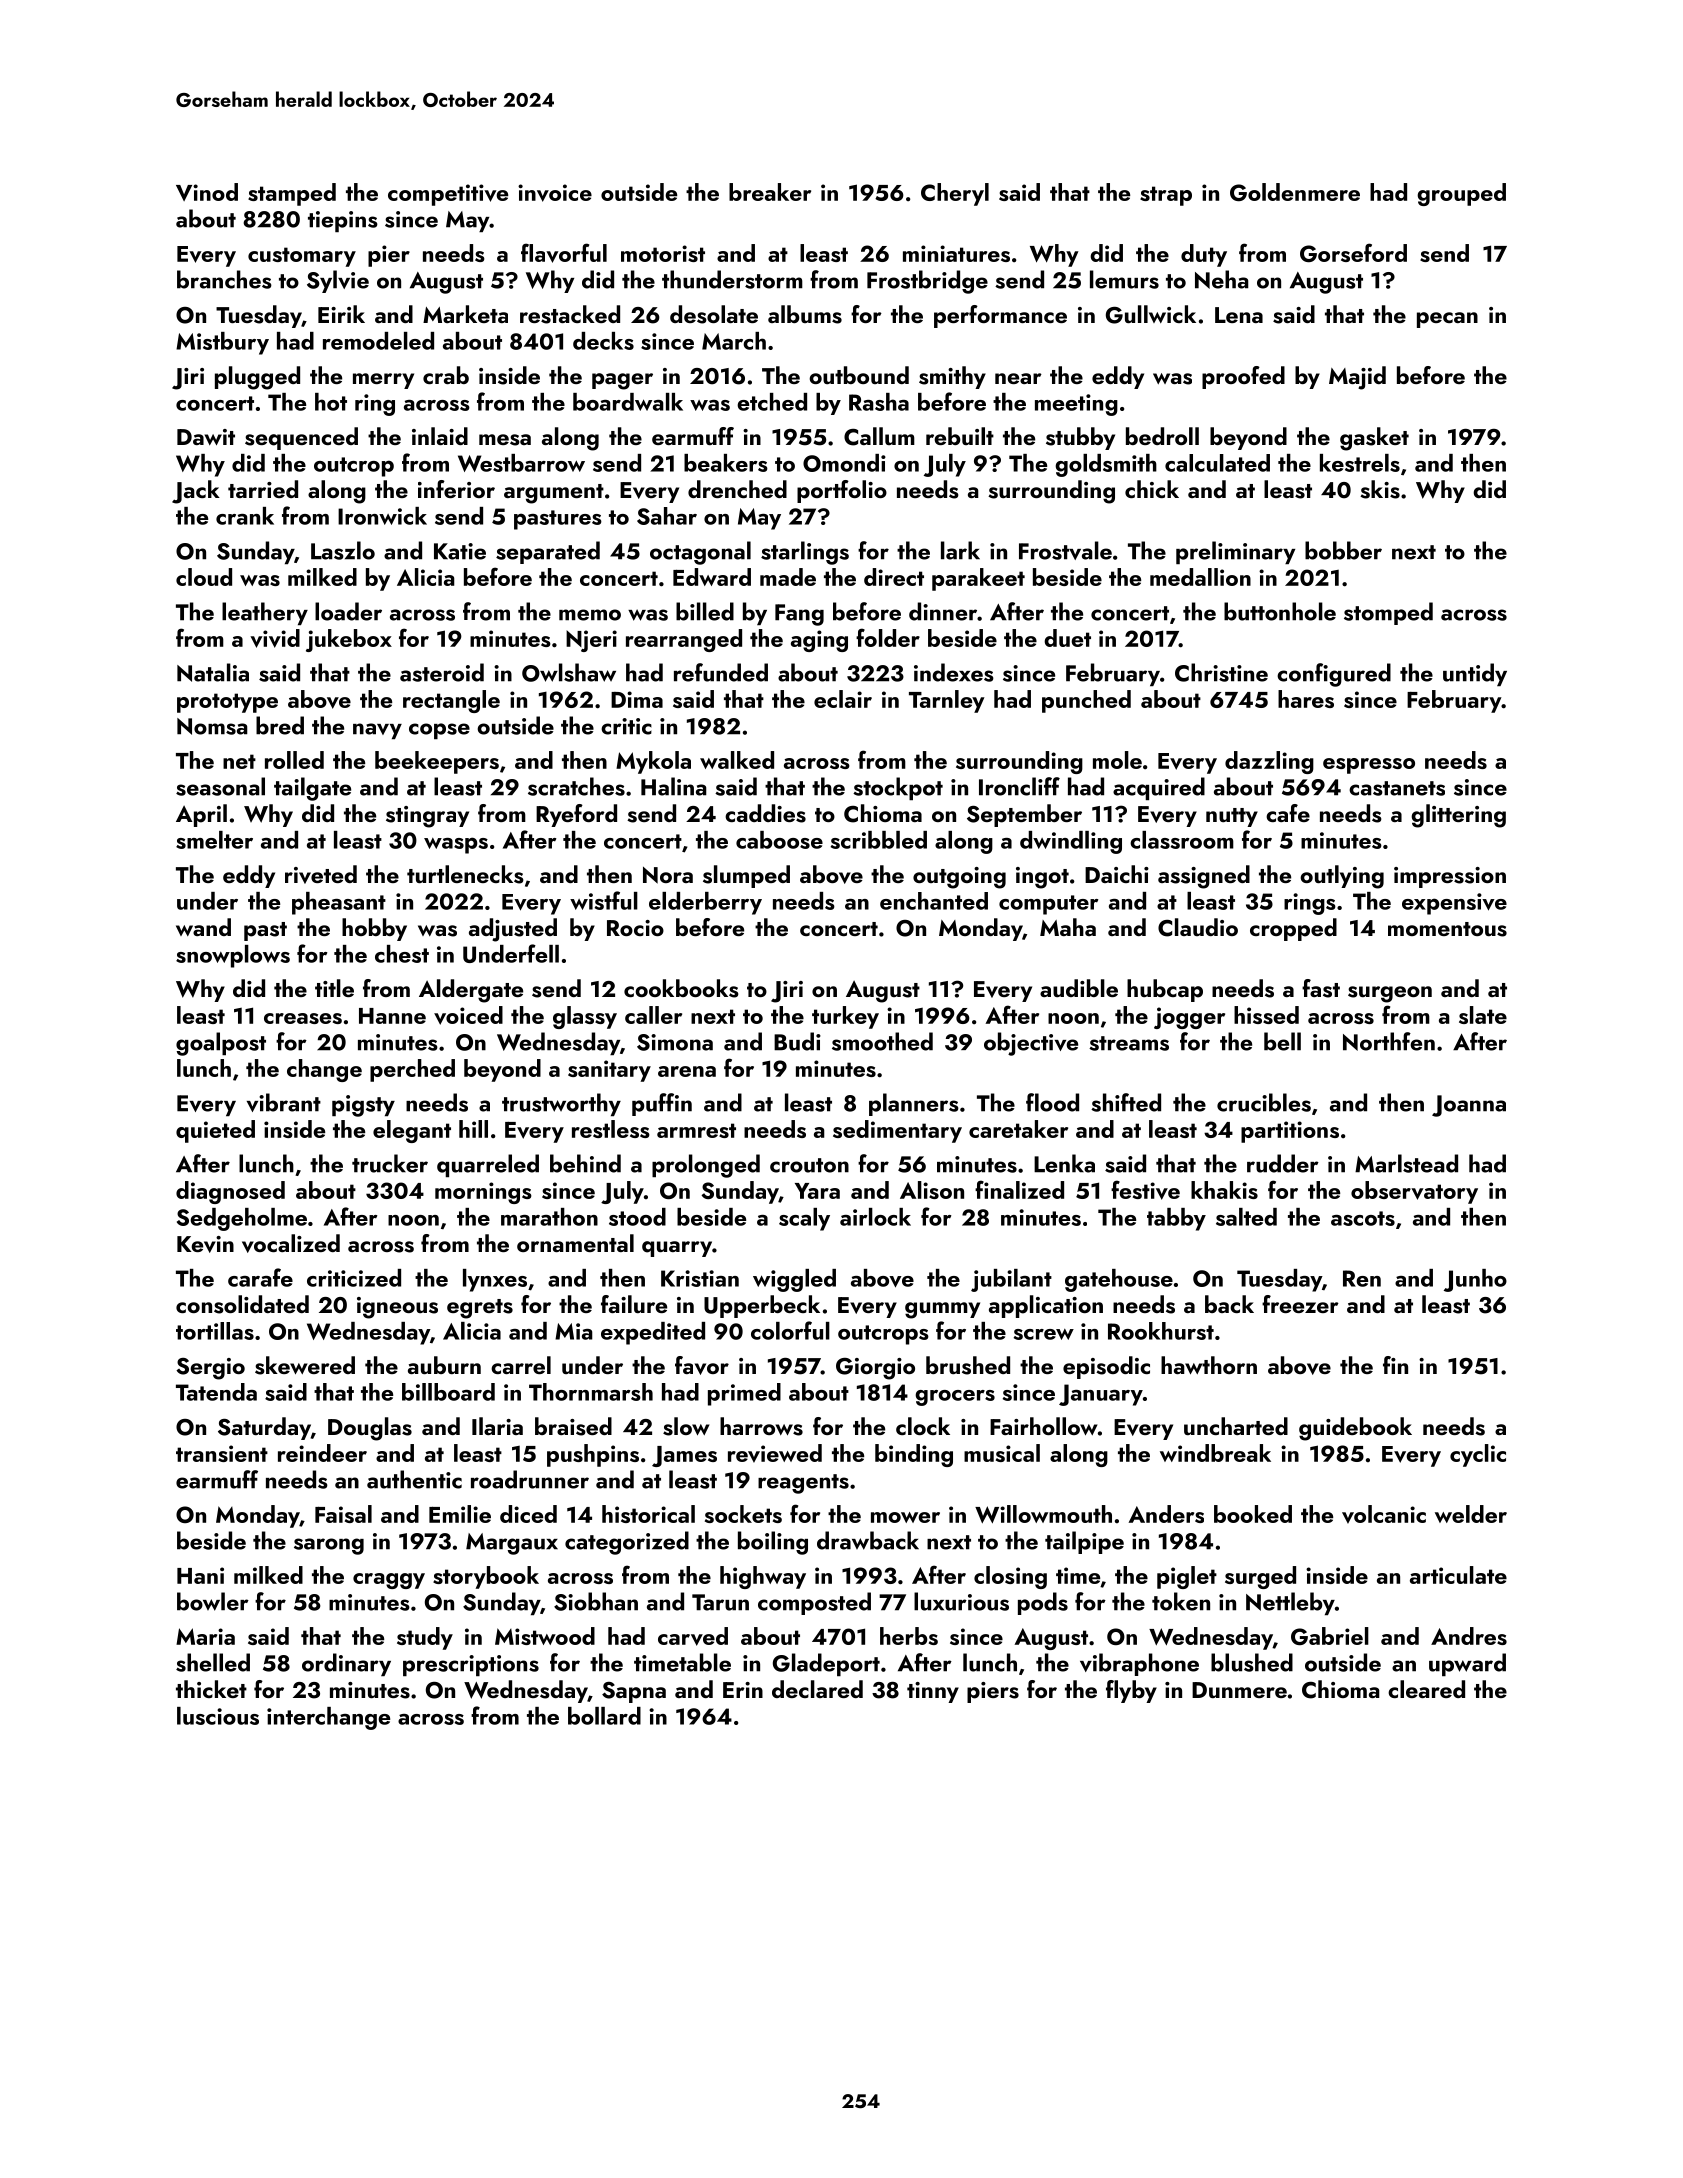  Describe the element at coordinates (390, 1163) in the page. I see `trucker` at that location.
